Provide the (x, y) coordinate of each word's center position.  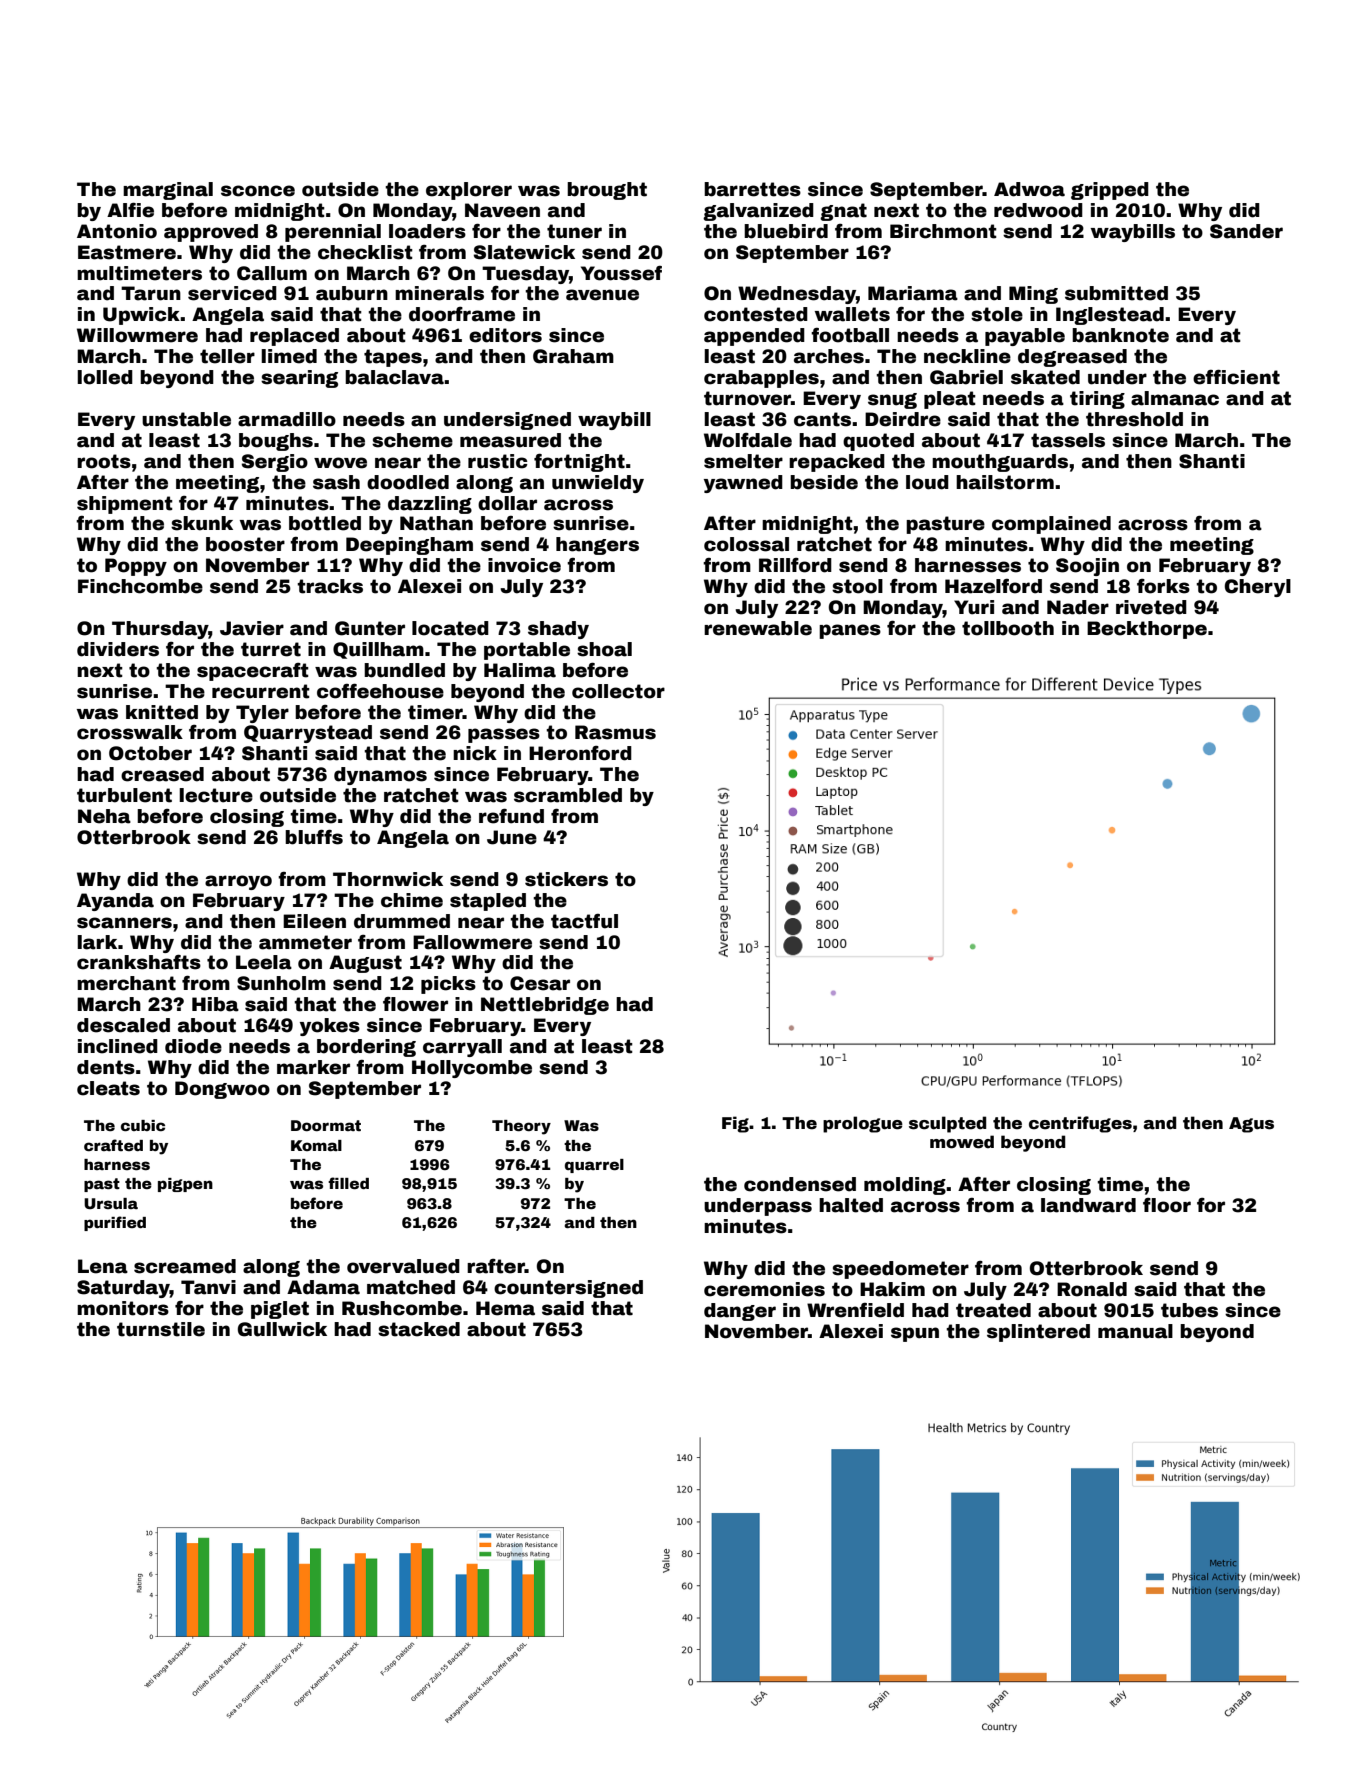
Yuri (974, 607)
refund (511, 816)
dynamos (380, 776)
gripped (1110, 191)
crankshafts (139, 962)
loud (927, 482)
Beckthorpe (1147, 630)
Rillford (795, 565)
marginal (168, 191)
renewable (758, 628)
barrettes (752, 189)
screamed (185, 1266)
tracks (330, 586)
